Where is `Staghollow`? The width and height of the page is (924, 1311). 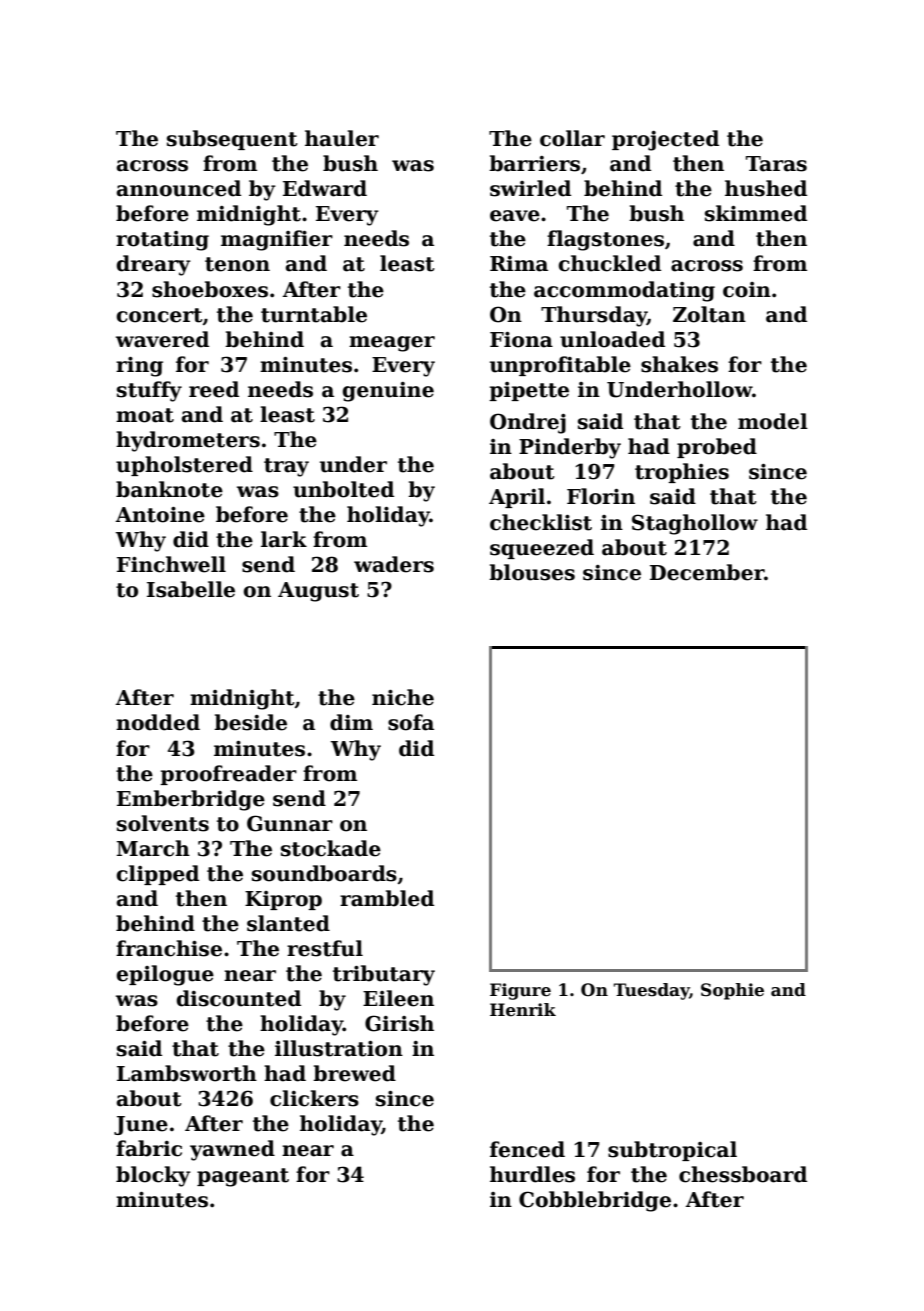
Staghollow is located at coordinates (695, 524).
